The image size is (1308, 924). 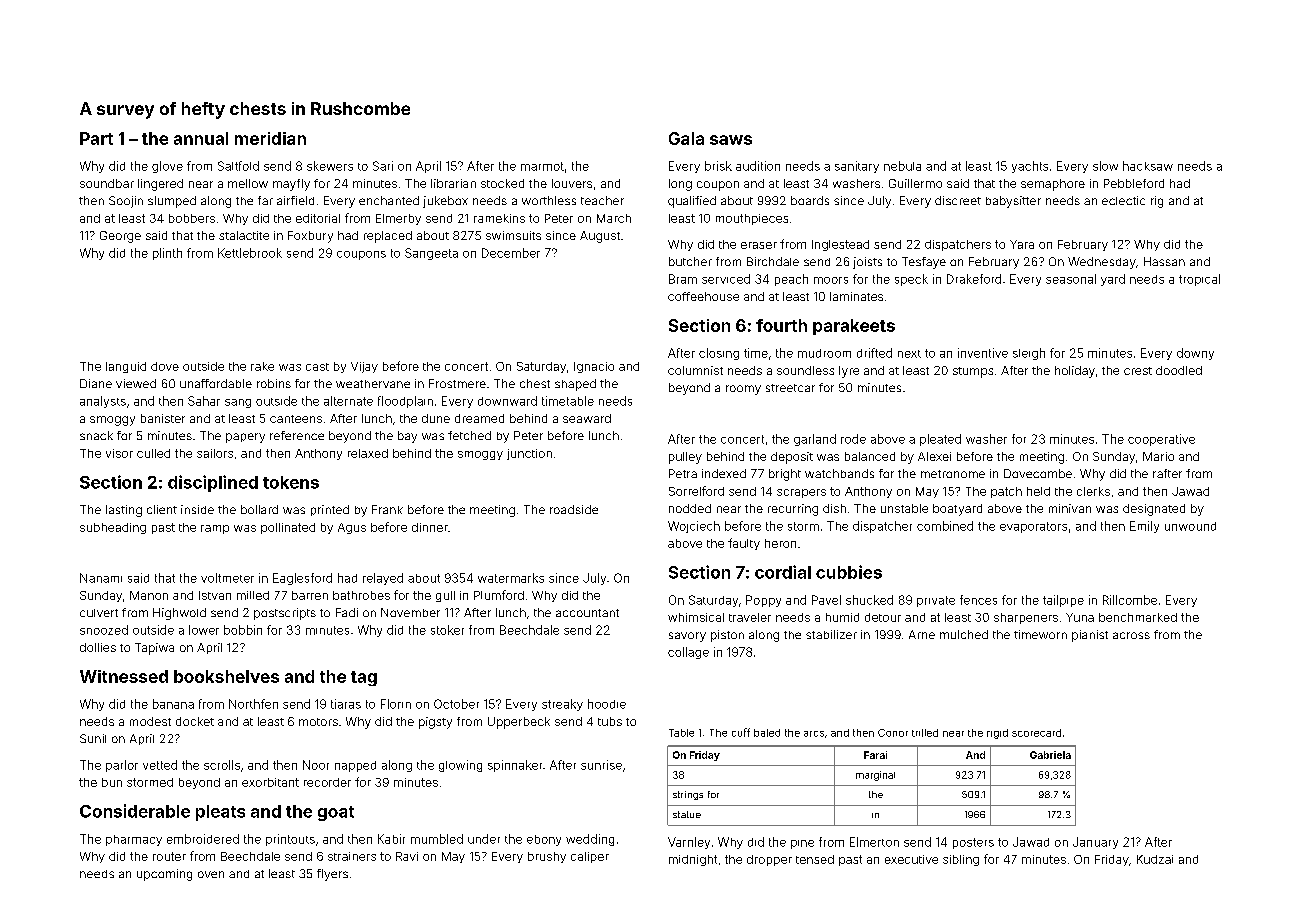 I want to click on qualified, so click(x=692, y=202).
